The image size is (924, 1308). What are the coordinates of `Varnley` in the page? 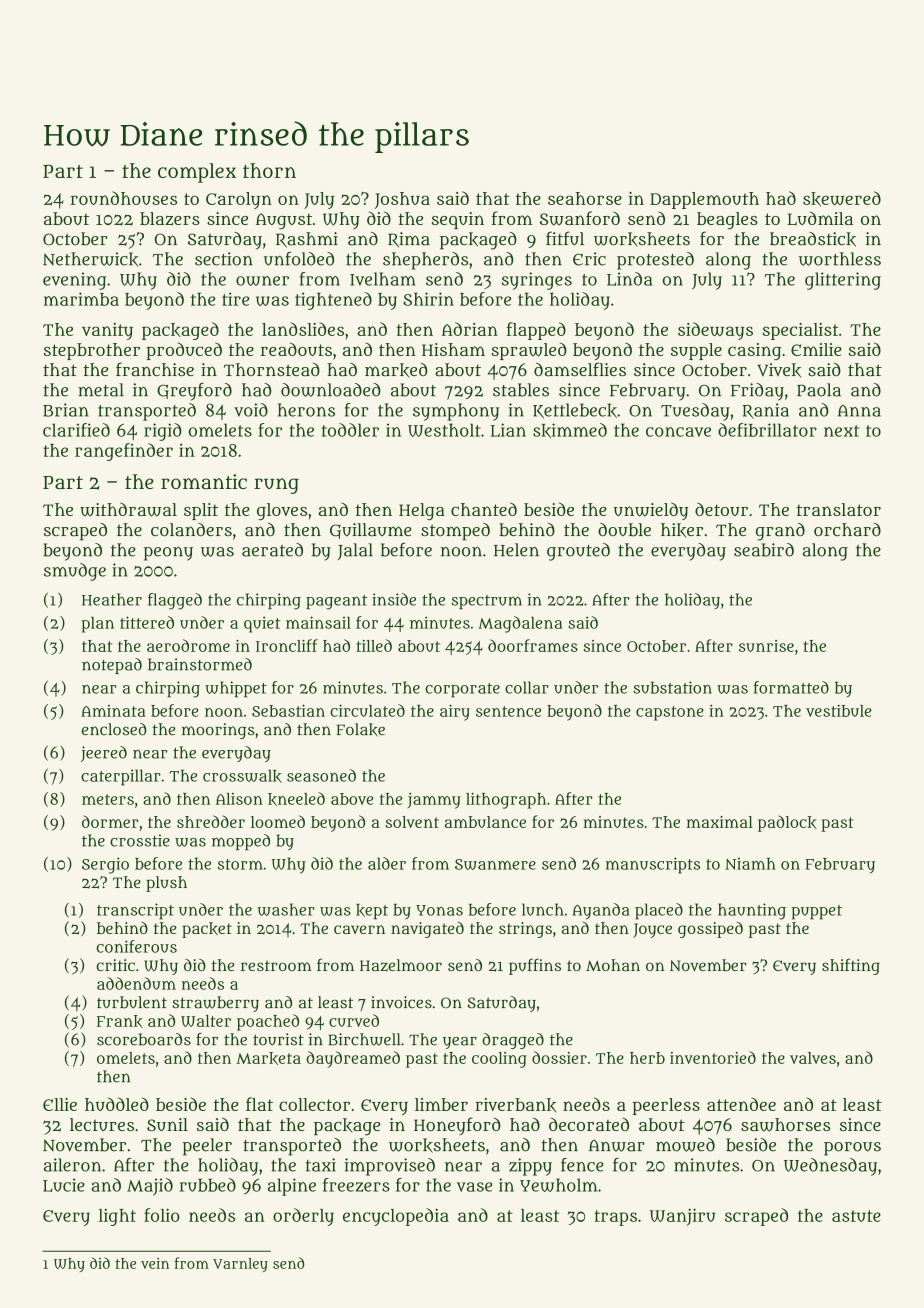 It's located at (240, 1265).
